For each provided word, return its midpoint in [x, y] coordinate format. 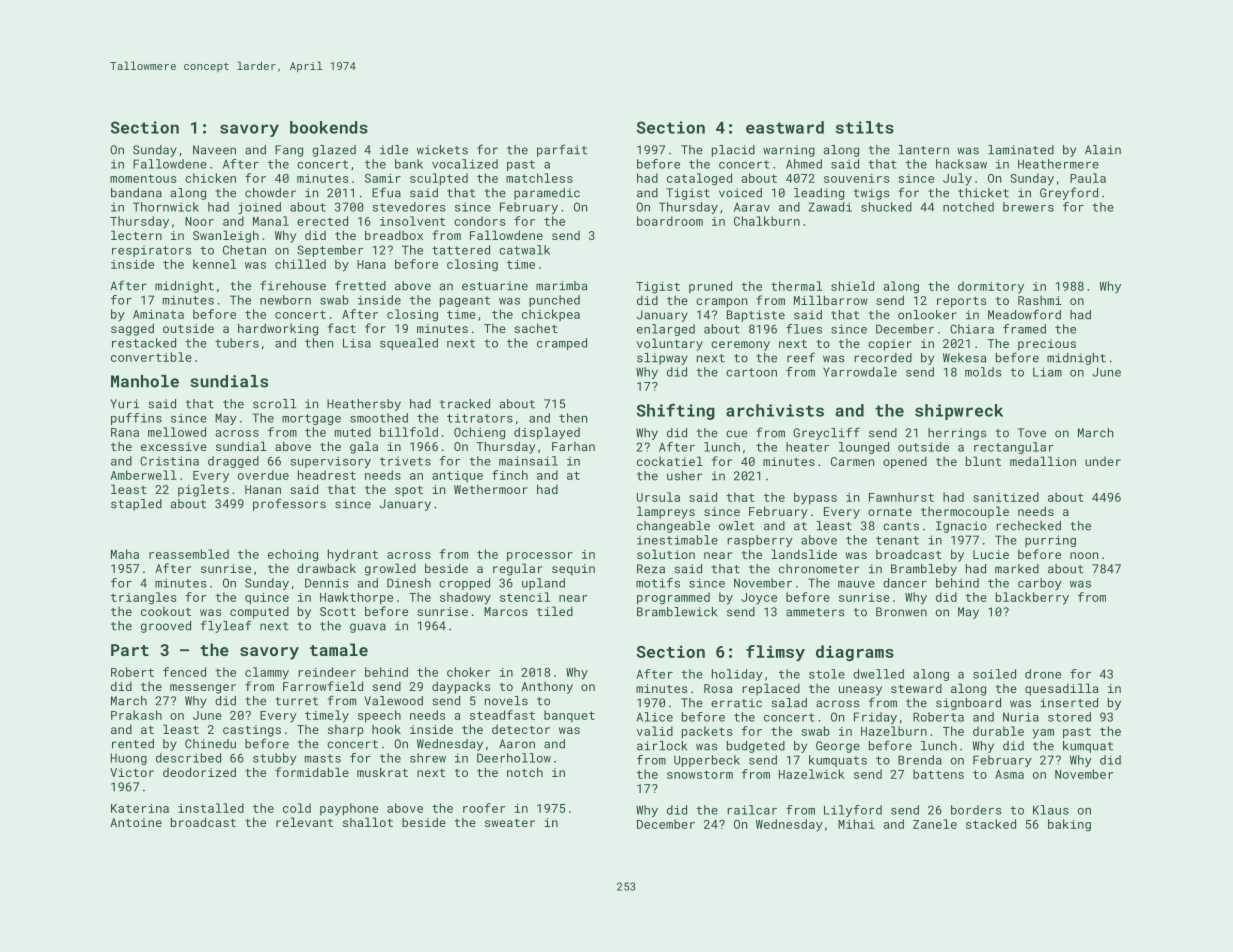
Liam [1047, 372]
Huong [129, 759]
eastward [785, 127]
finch [510, 475]
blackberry [1032, 598]
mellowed [177, 432]
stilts [865, 127]
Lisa [357, 343]
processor [540, 557]
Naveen [214, 150]
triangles [143, 598]
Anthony [547, 688]
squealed [409, 344]
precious [1047, 345]
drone [1043, 674]
